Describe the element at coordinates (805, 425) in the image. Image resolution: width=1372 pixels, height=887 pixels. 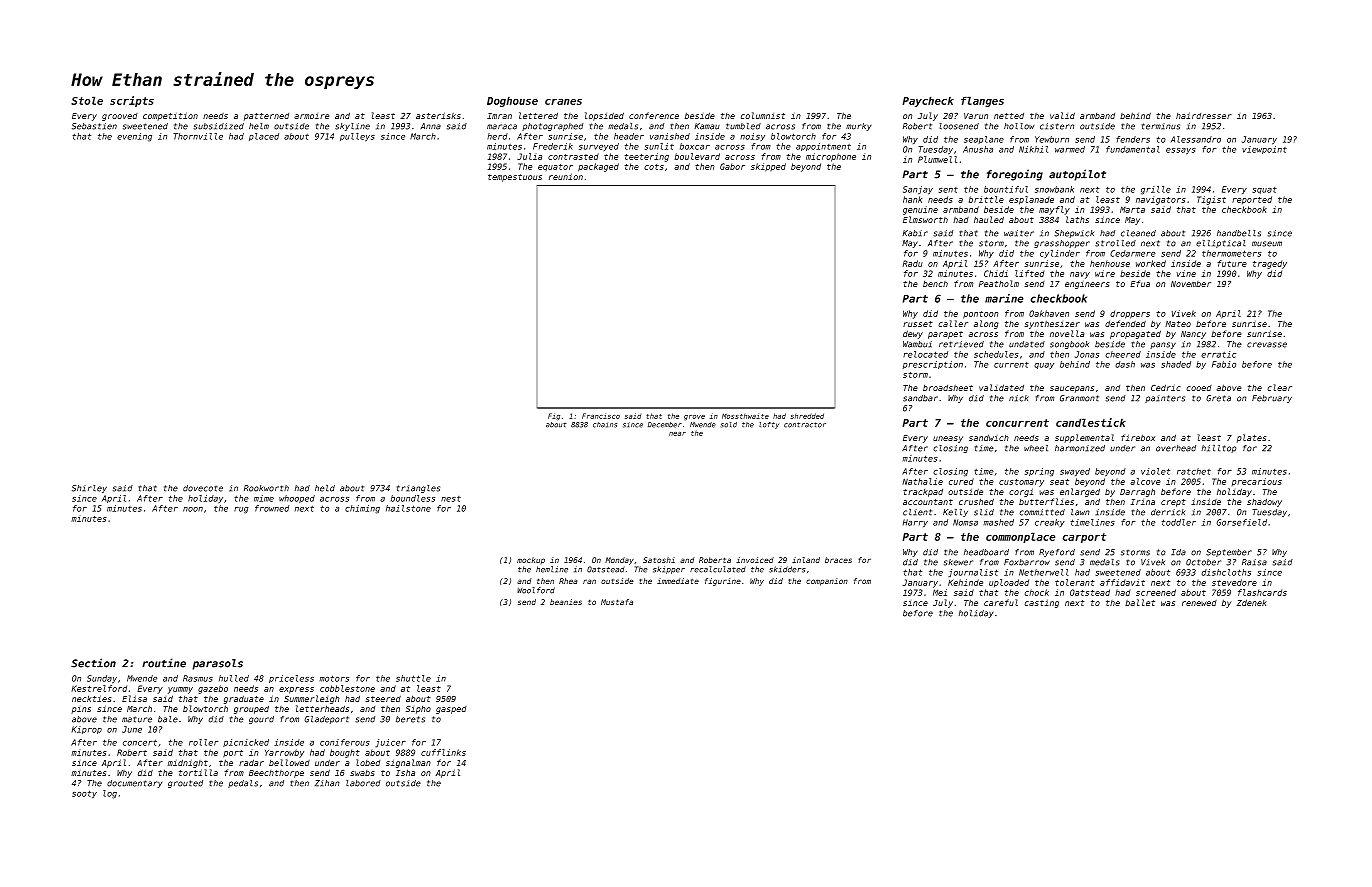
I see `contractor` at that location.
